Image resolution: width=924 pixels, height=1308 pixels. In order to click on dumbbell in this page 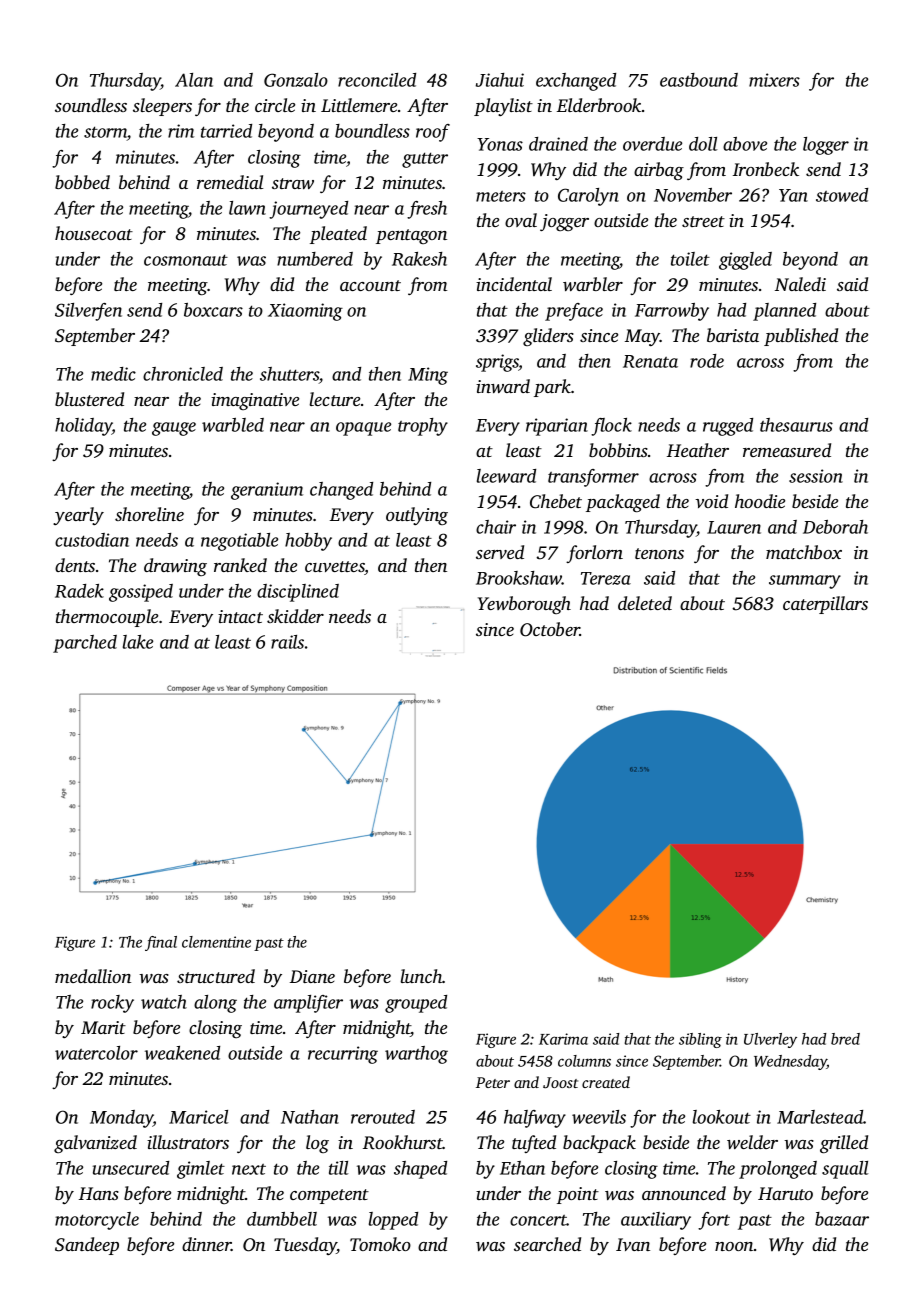, I will do `click(282, 1219)`.
